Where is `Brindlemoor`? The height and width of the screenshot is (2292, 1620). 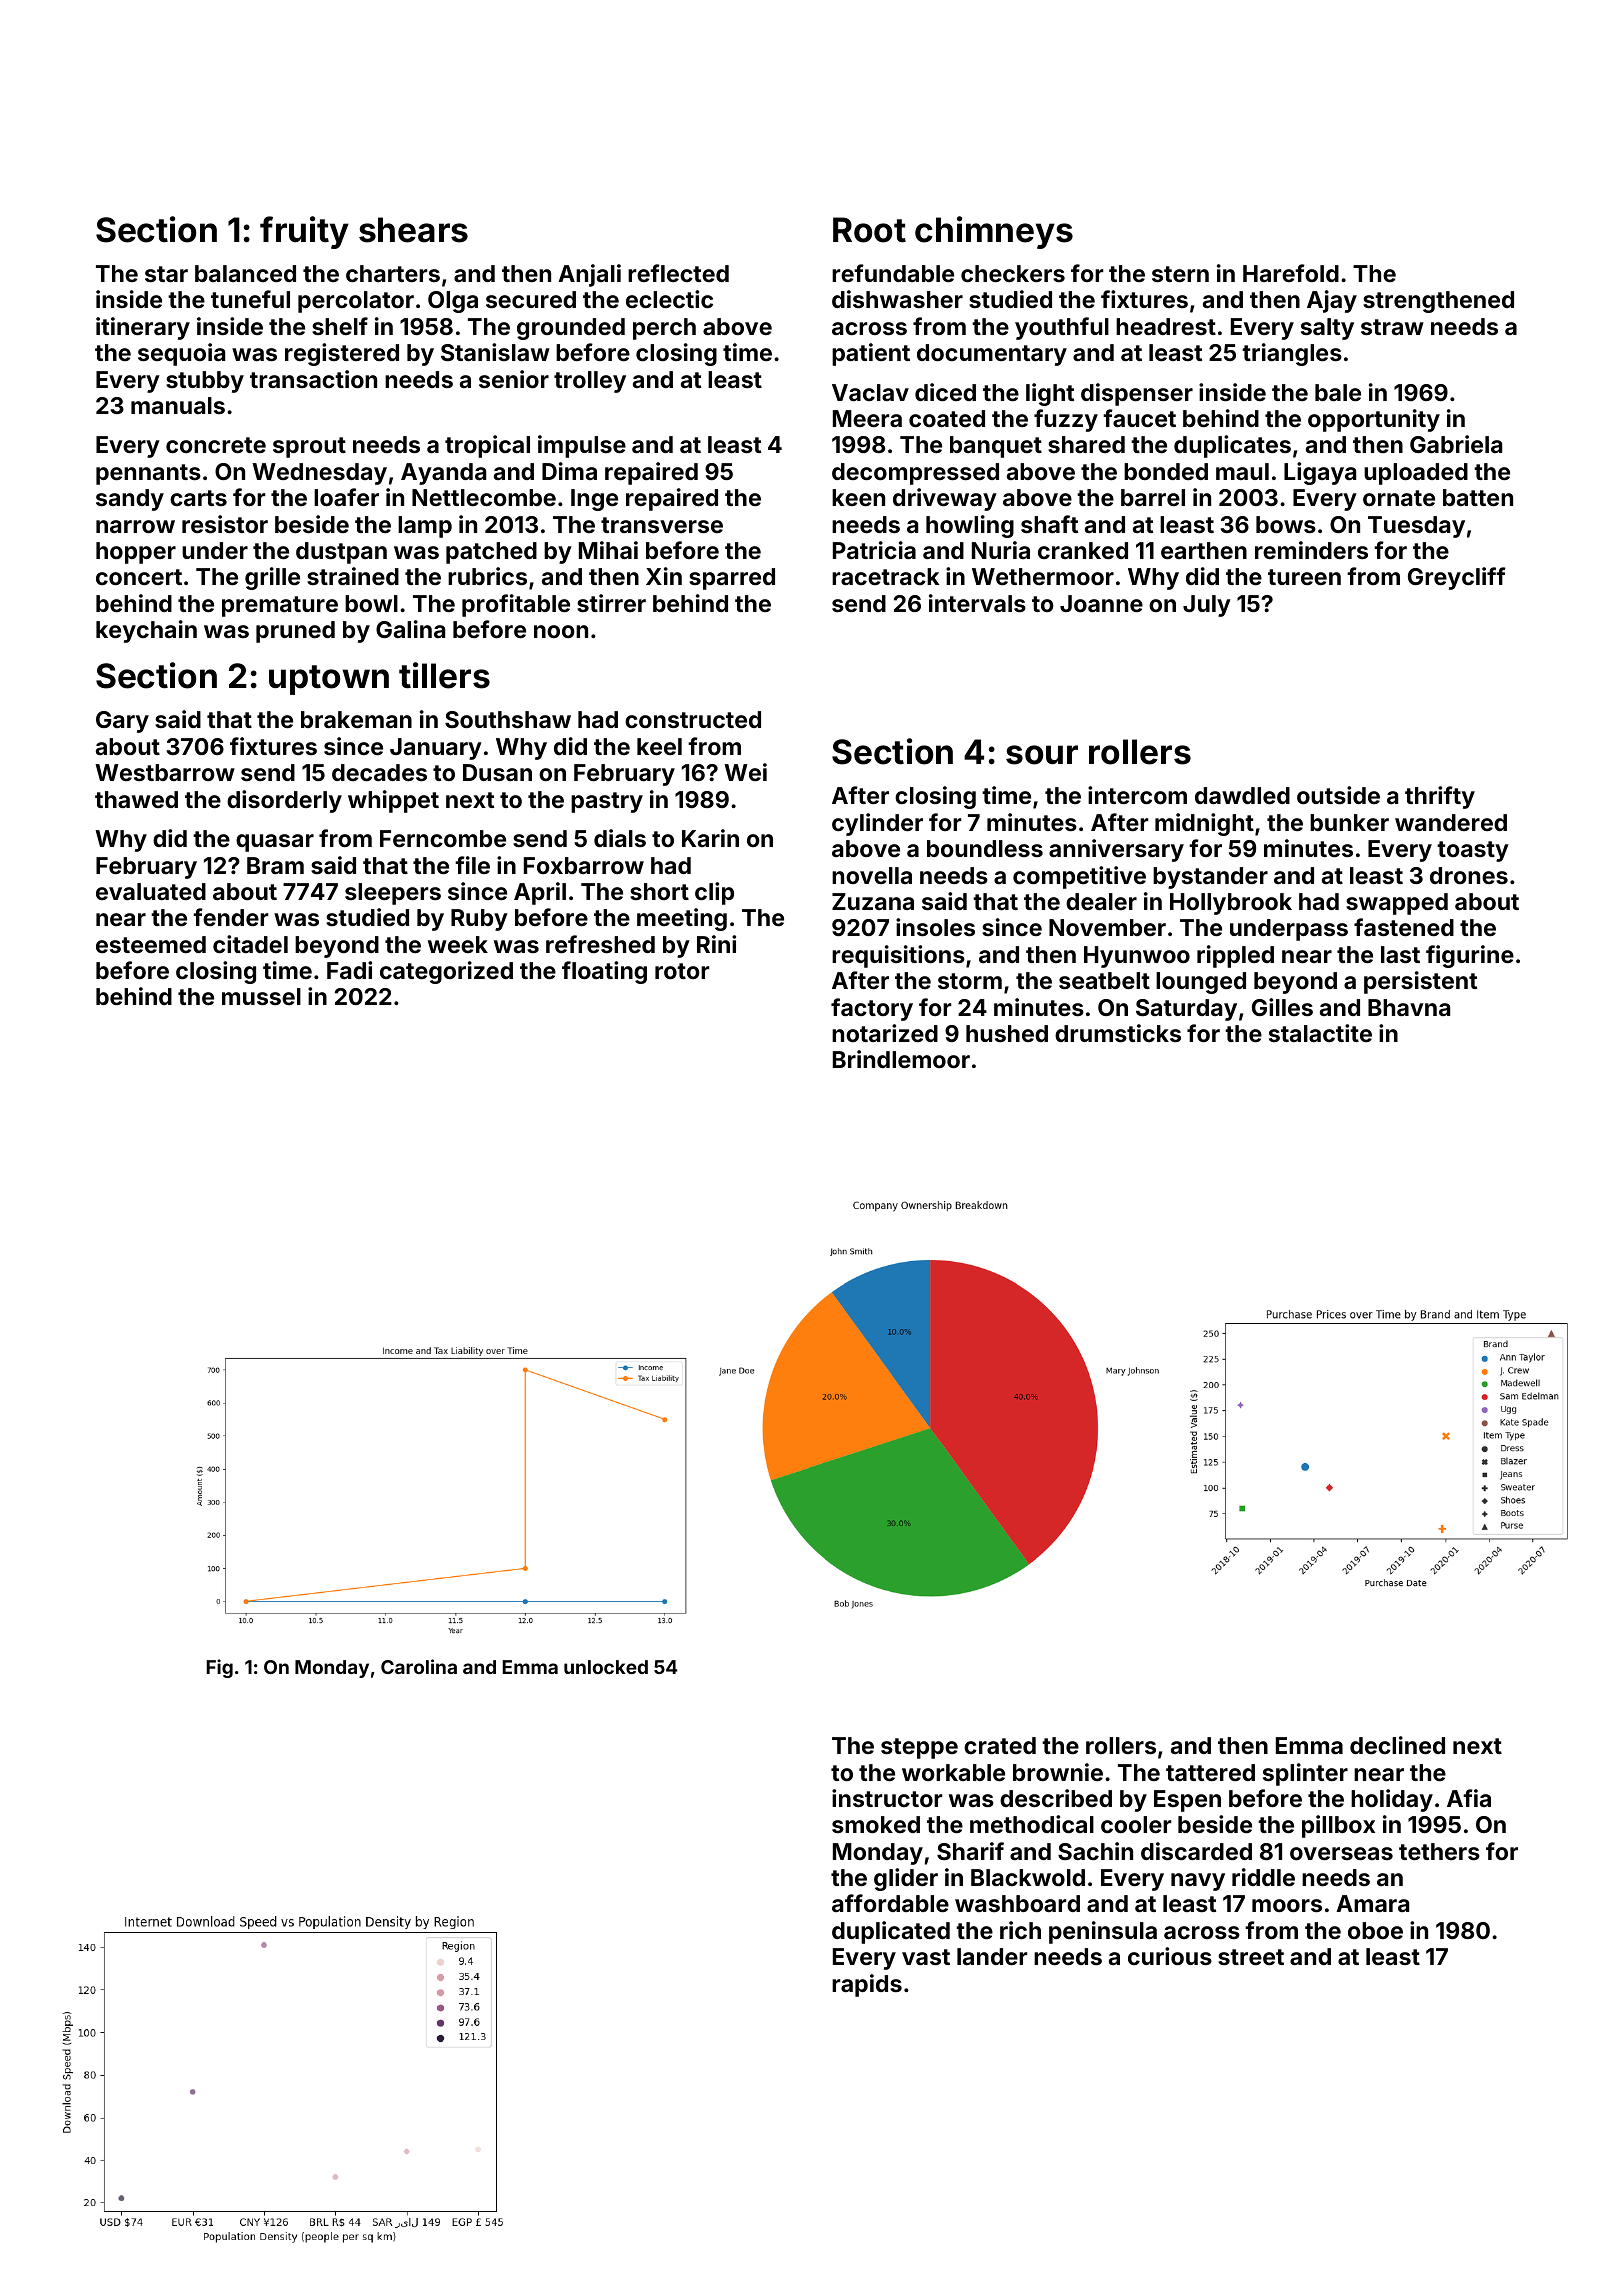
Brindlemoor is located at coordinates (901, 1059).
